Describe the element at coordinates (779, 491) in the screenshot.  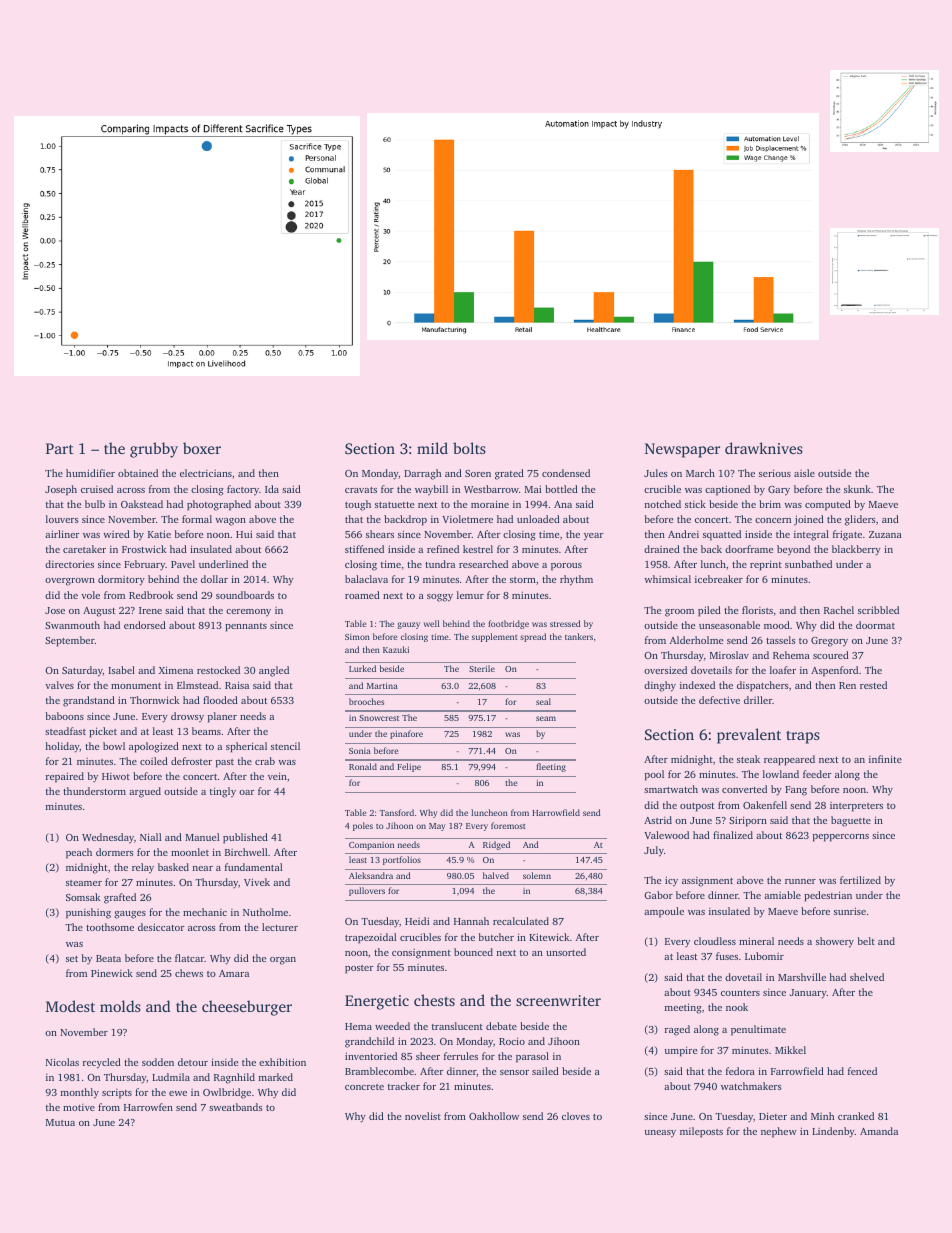
I see `Gary` at that location.
